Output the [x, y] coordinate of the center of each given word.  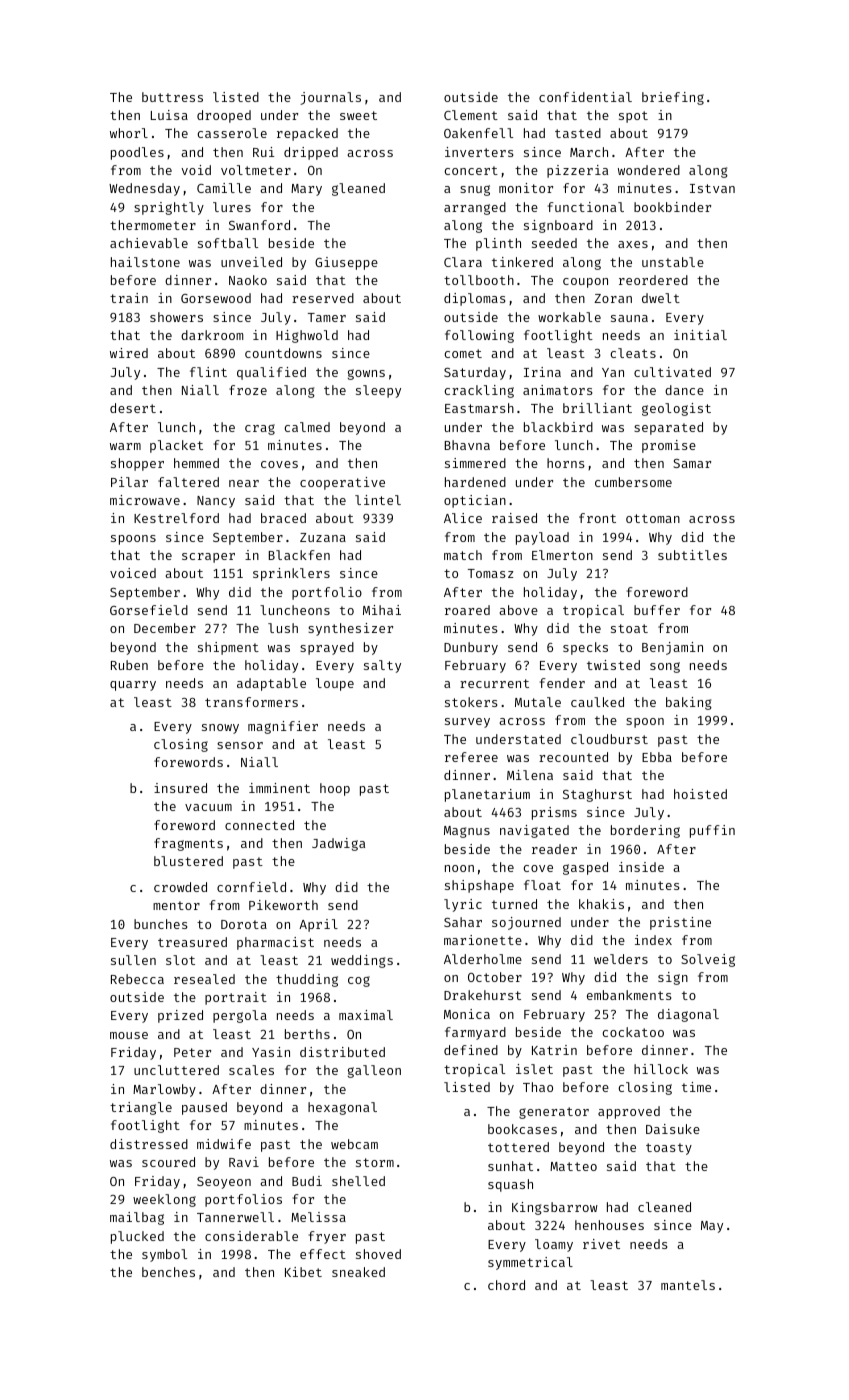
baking [689, 703]
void [196, 170]
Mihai [382, 610]
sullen [133, 960]
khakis [601, 904]
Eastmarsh [479, 408]
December [165, 628]
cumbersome [633, 482]
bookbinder [672, 207]
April [318, 925]
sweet [358, 115]
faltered [188, 482]
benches [168, 1272]
